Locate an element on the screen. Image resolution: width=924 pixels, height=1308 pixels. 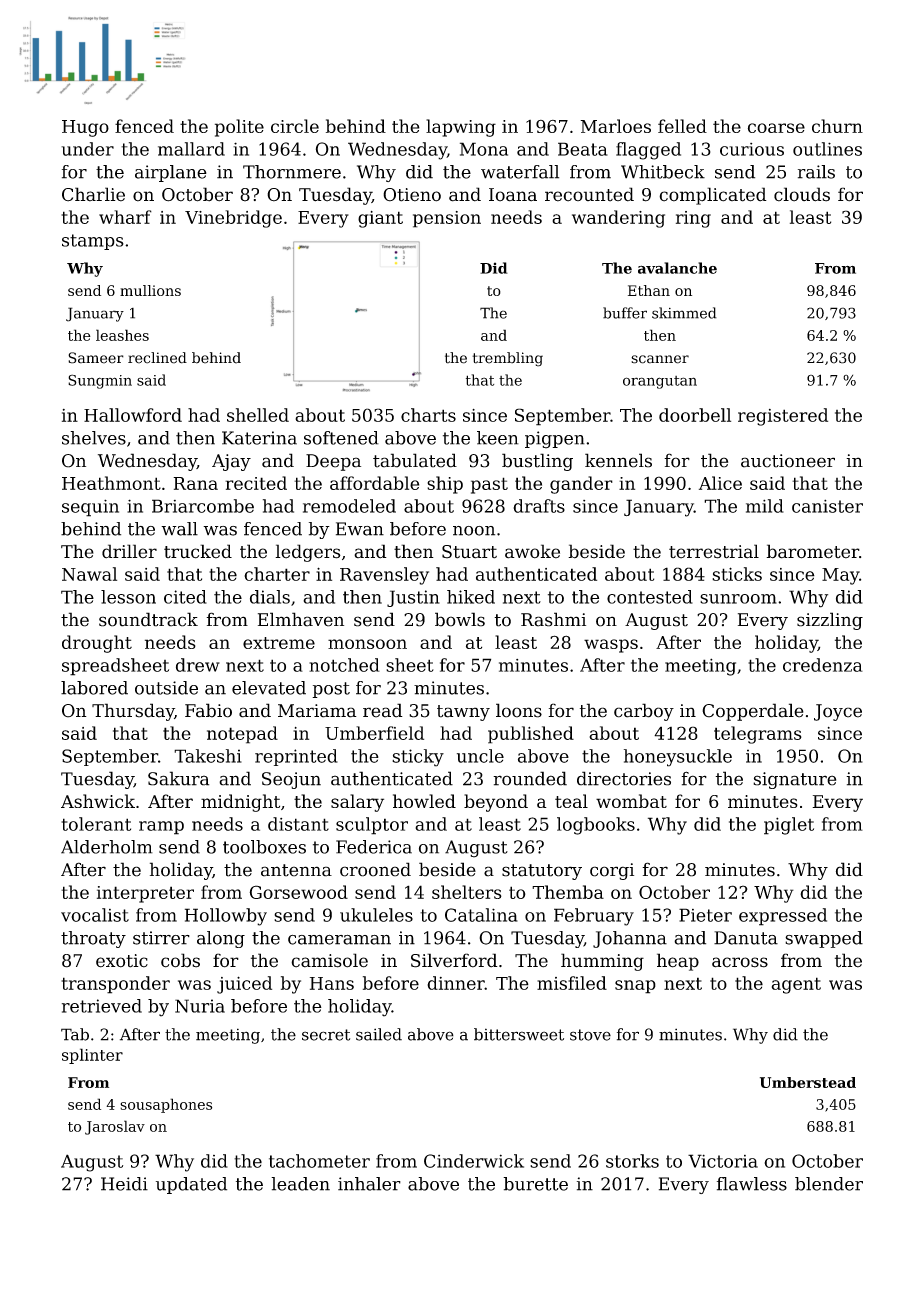
notepad is located at coordinates (242, 735).
